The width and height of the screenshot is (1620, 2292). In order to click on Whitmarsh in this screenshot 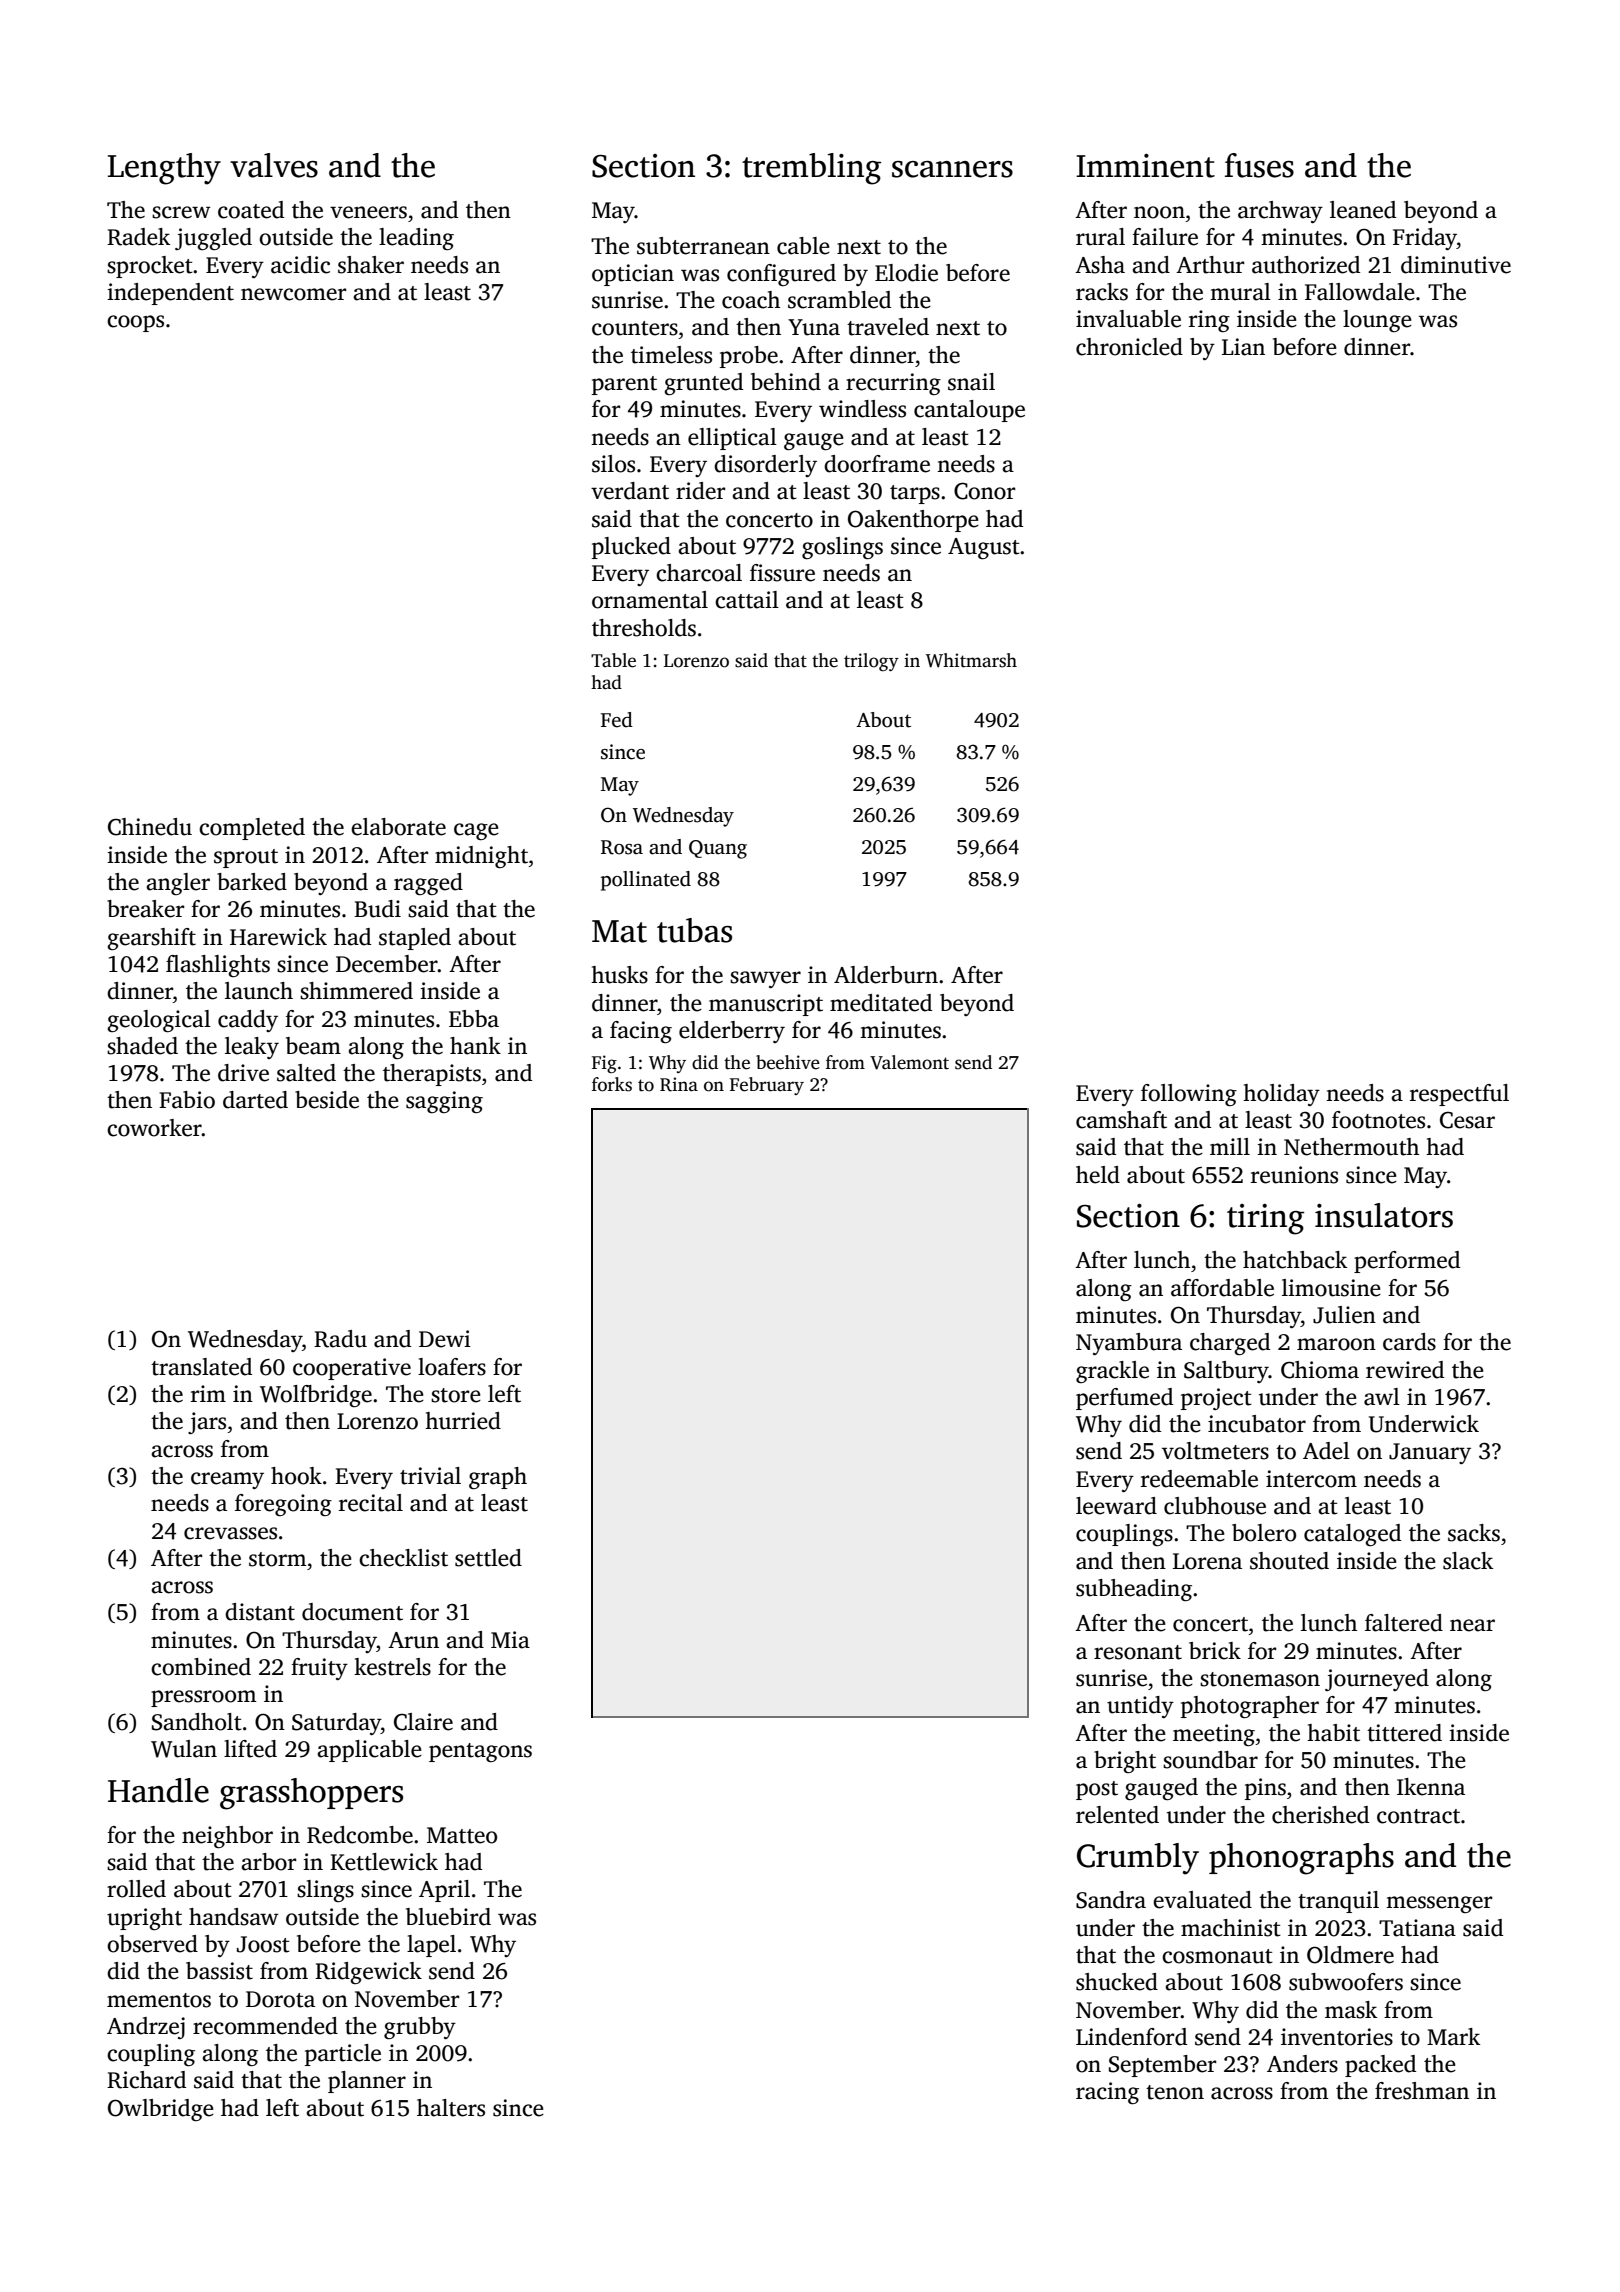, I will do `click(971, 660)`.
